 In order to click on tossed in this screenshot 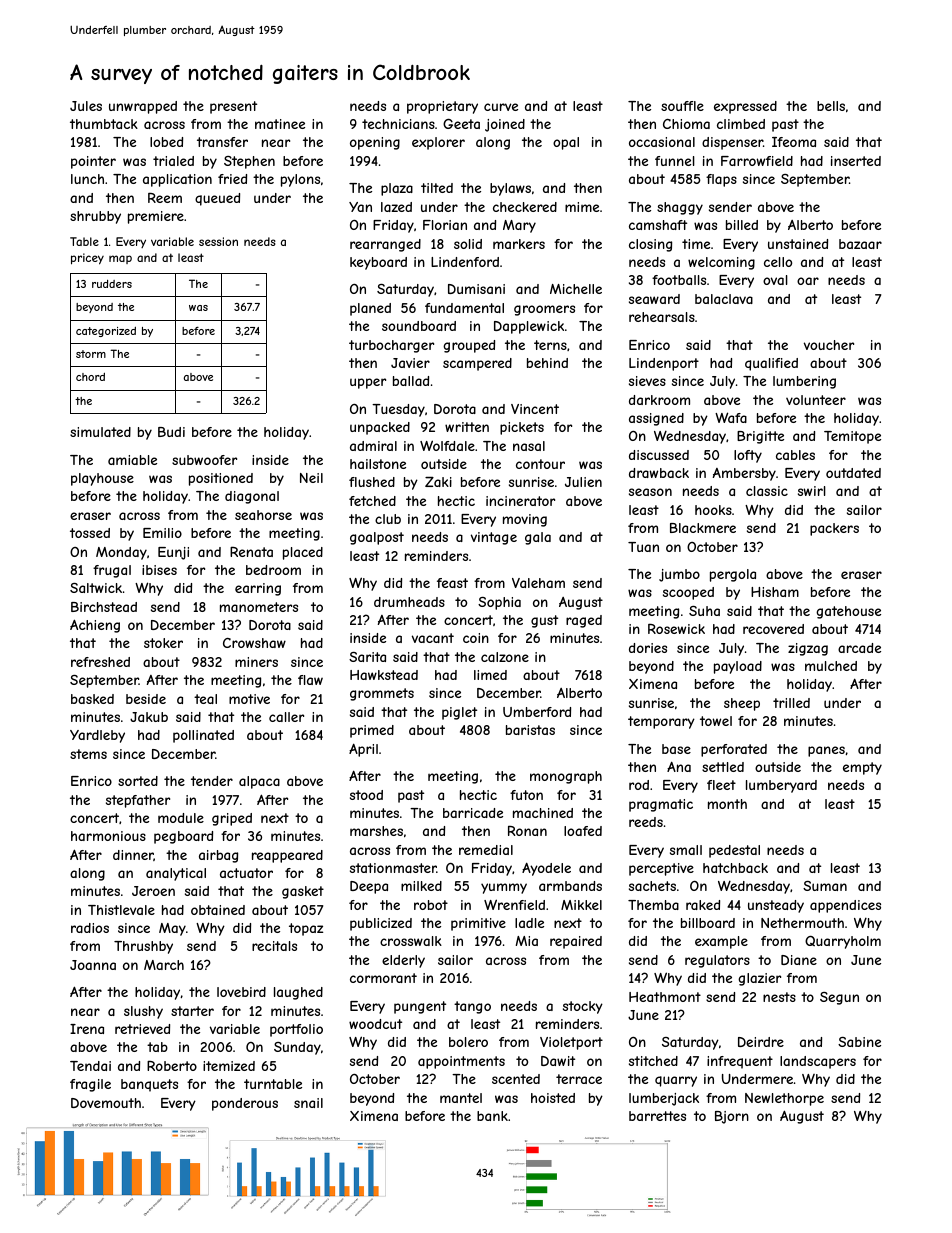, I will do `click(90, 533)`.
